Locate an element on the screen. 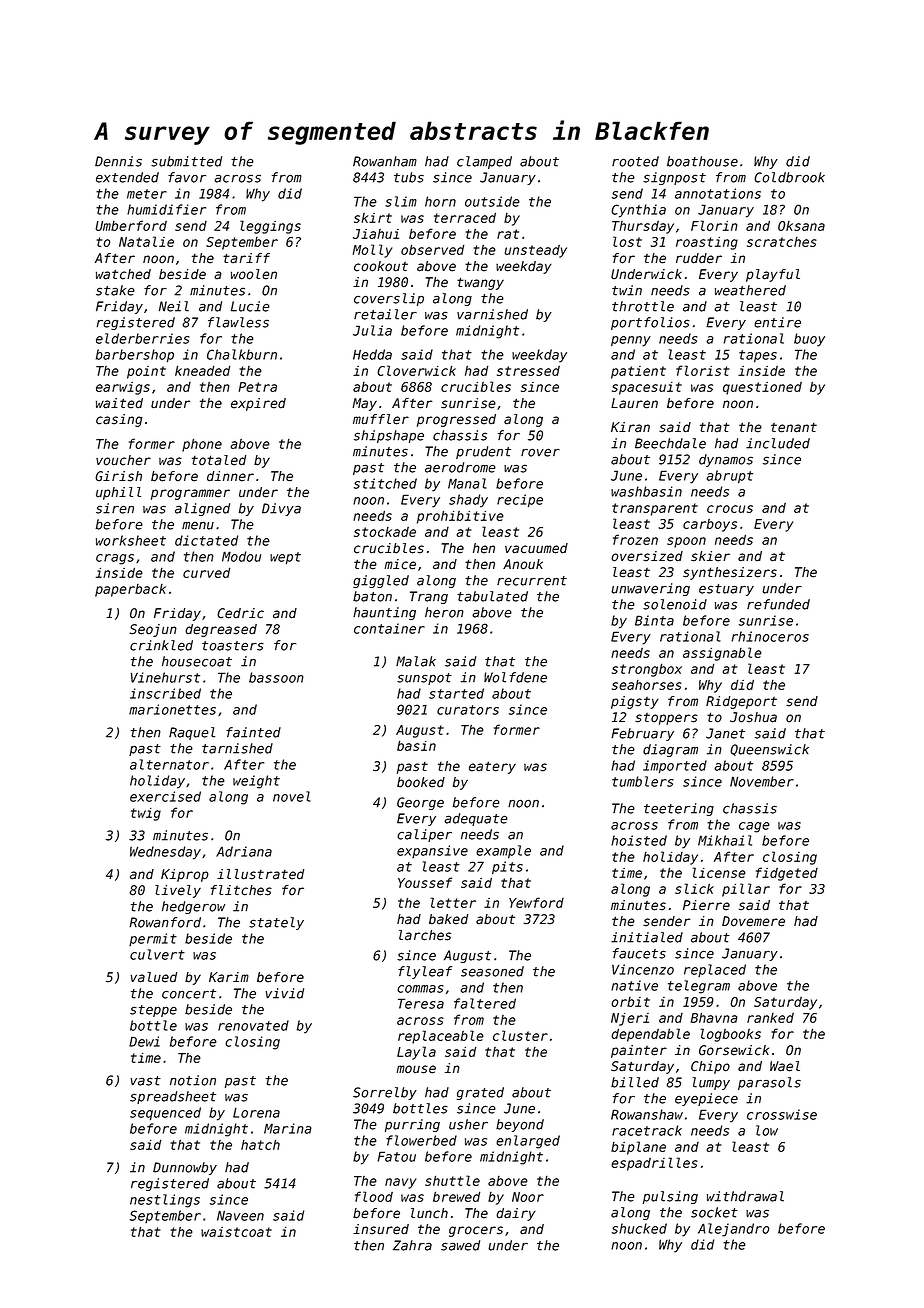  clamped is located at coordinates (484, 162).
